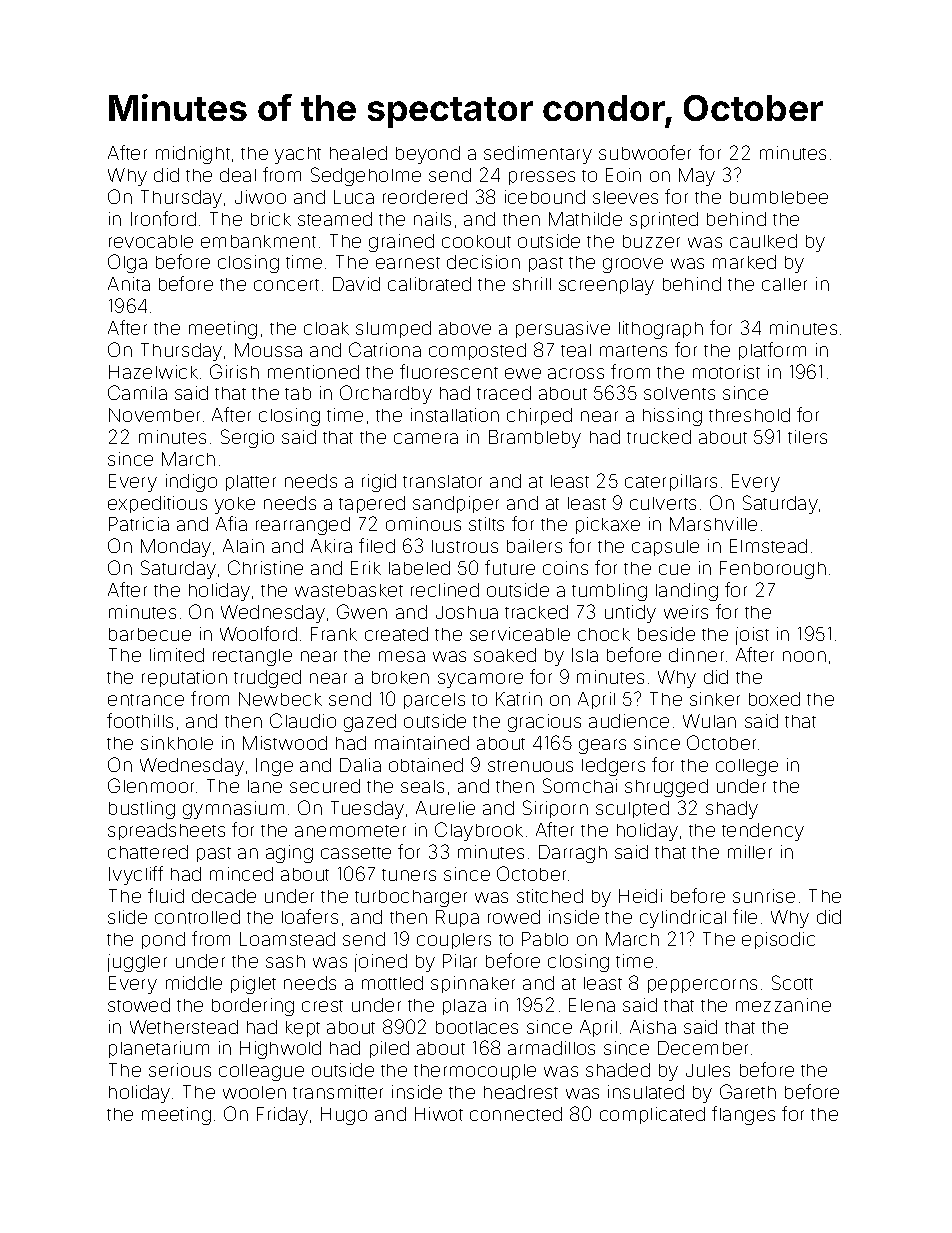 This document has height=1233, width=952. Describe the element at coordinates (663, 503) in the document. I see `culverts` at that location.
